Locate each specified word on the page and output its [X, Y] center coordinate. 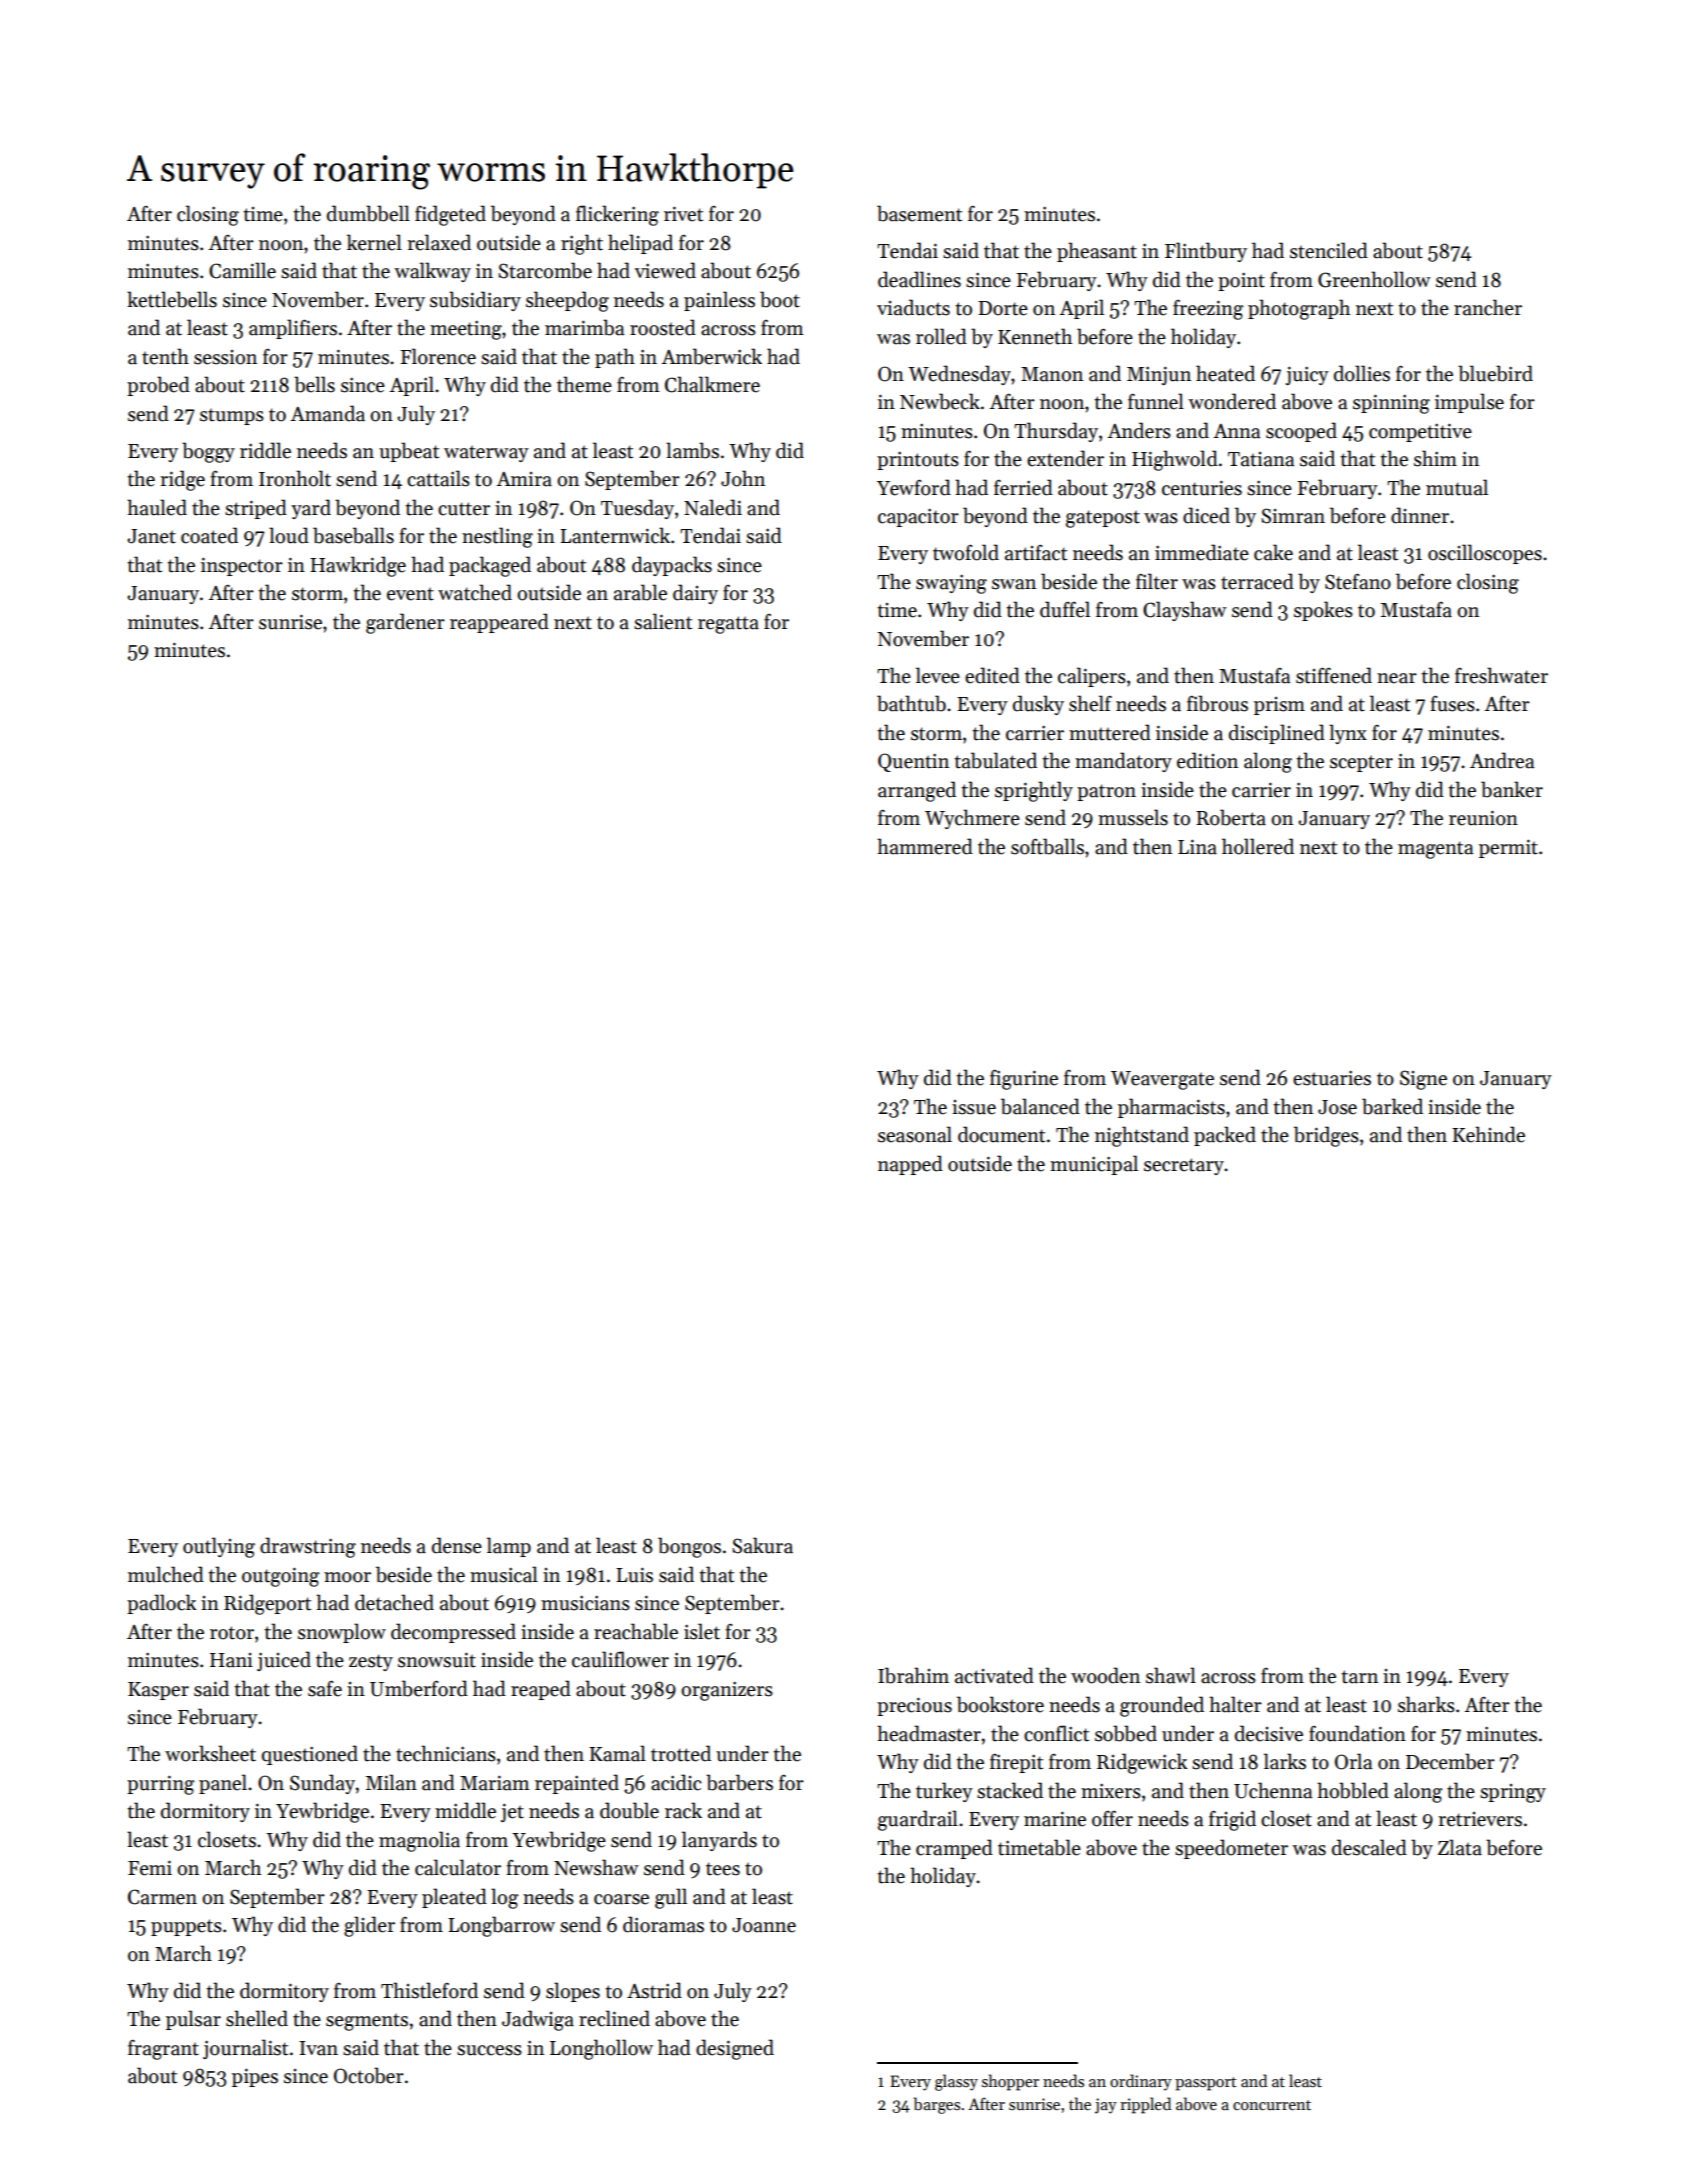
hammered [925, 846]
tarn [1360, 1677]
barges [937, 2105]
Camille [242, 270]
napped [910, 1165]
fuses [1452, 703]
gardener [405, 623]
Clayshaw [1185, 611]
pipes [255, 2077]
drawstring [308, 1547]
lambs [692, 450]
